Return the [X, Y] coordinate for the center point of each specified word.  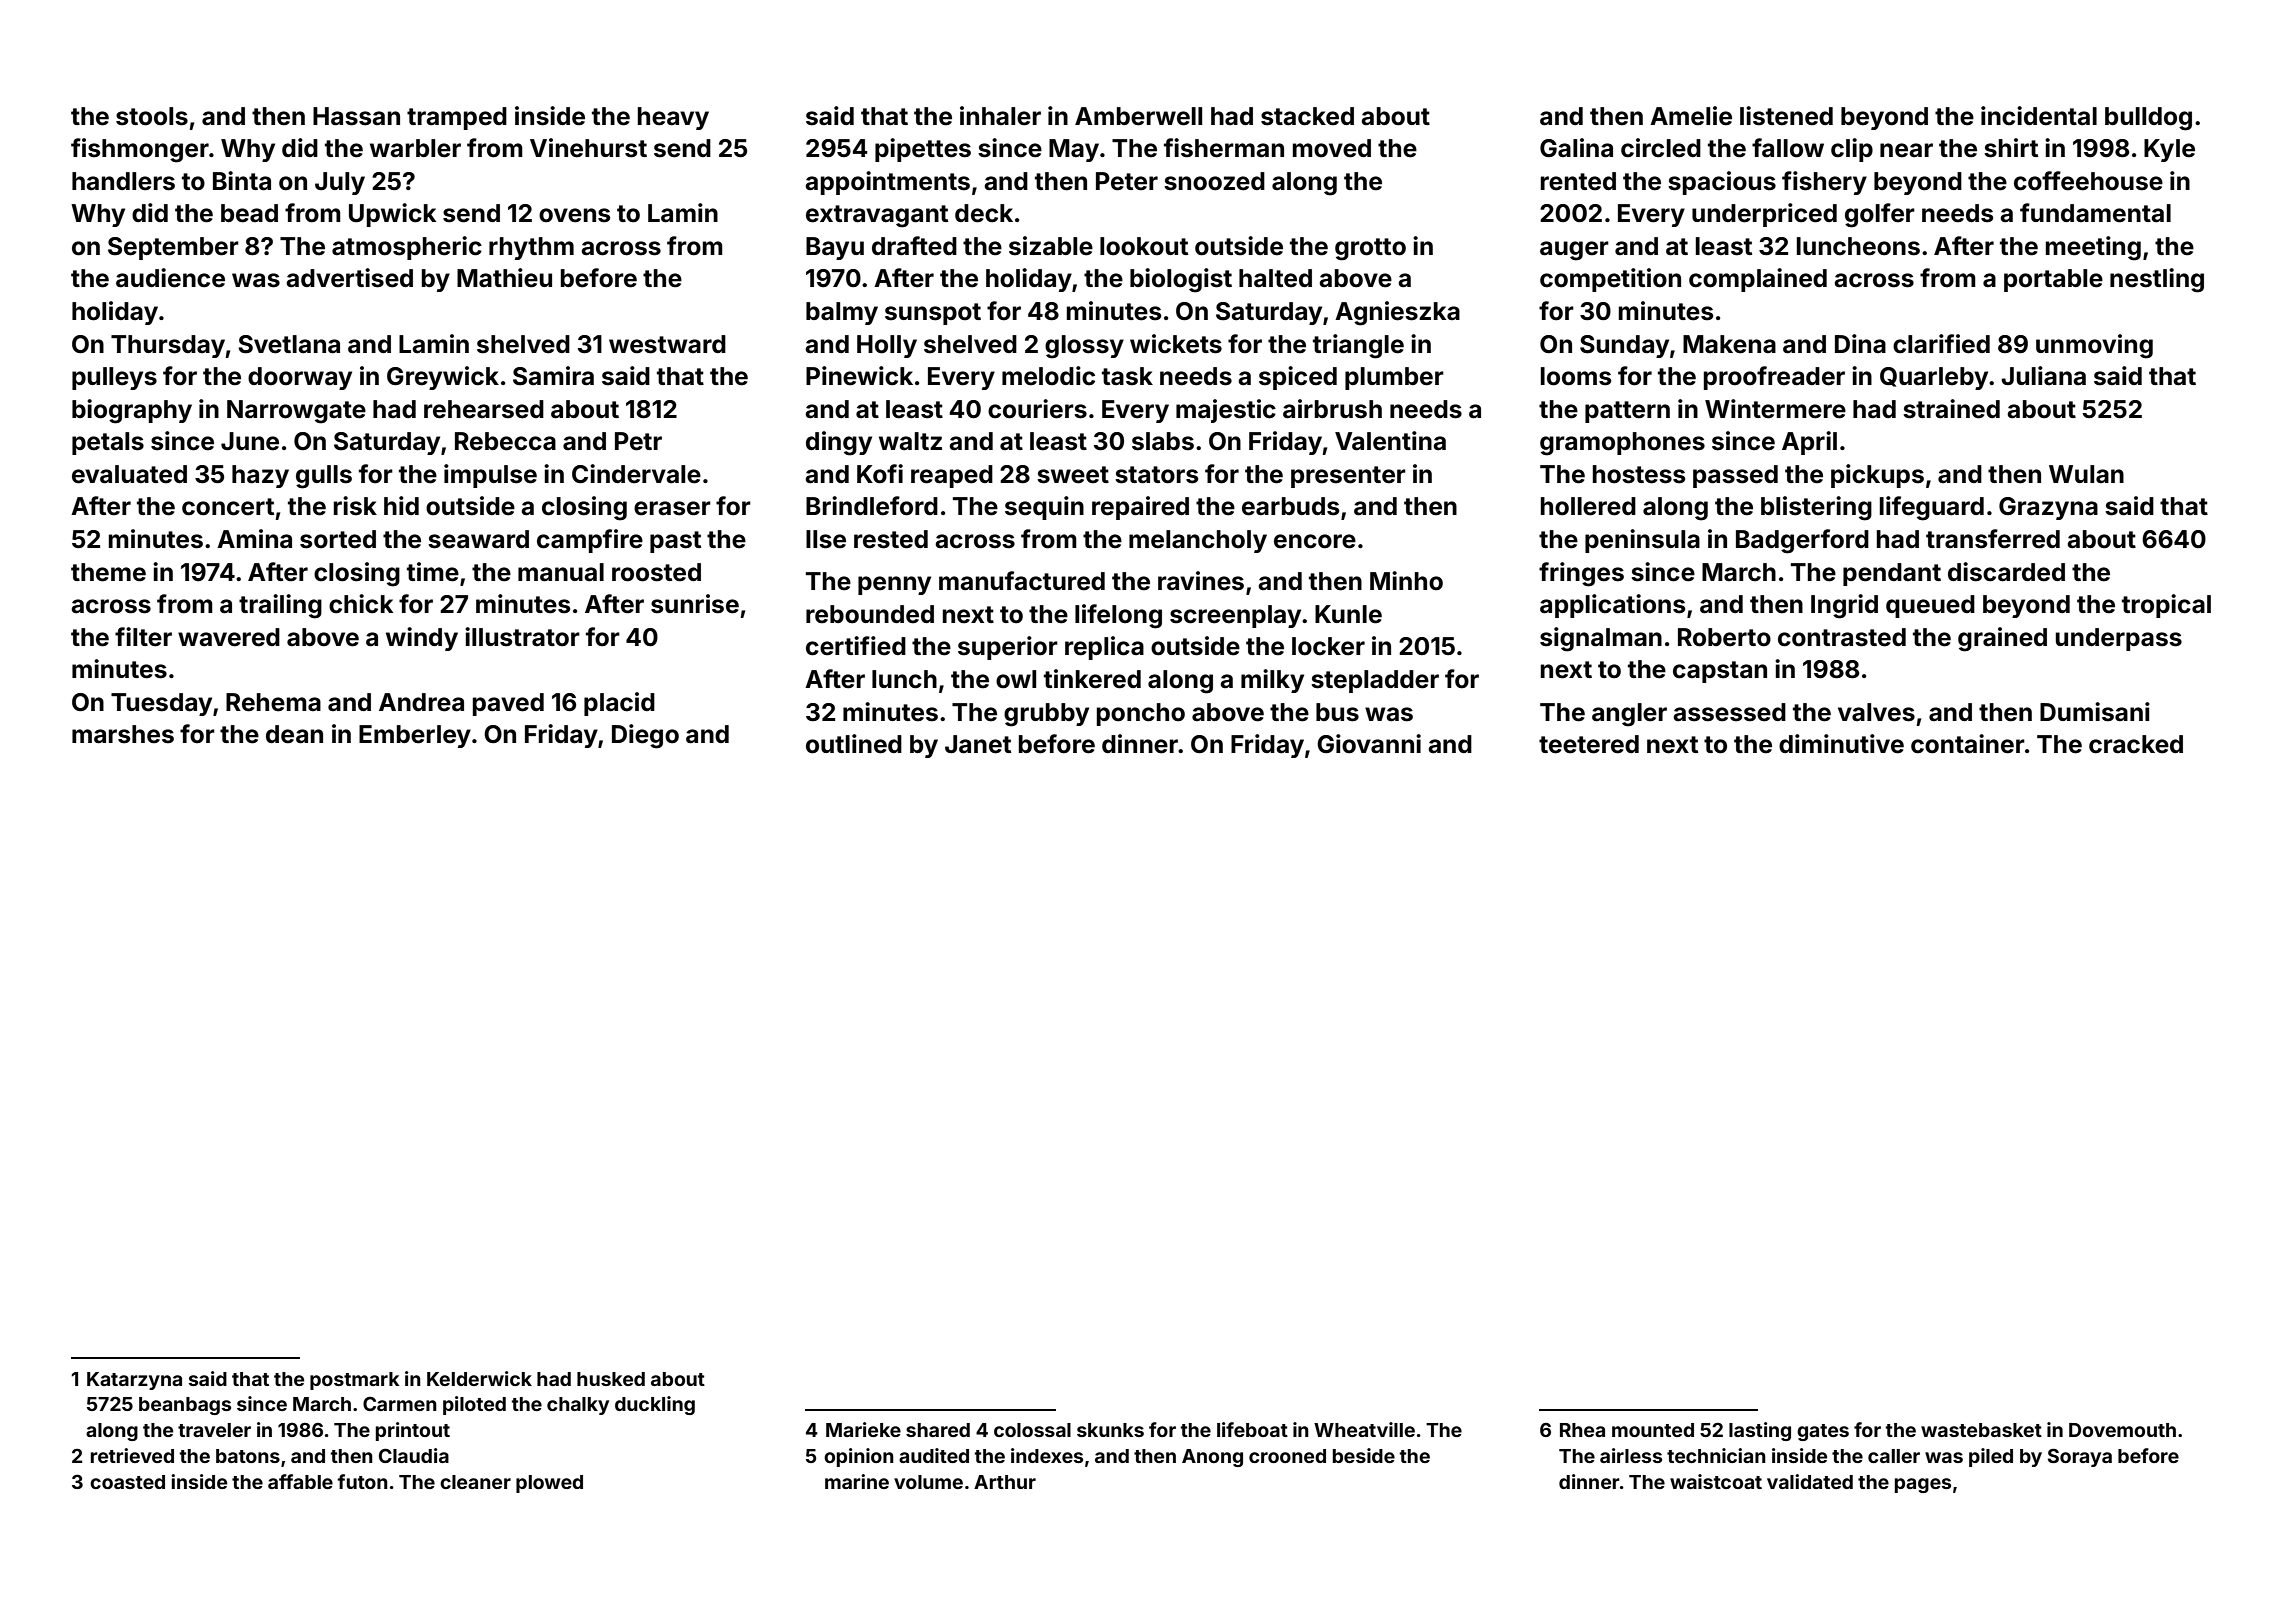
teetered [1589, 744]
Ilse [826, 539]
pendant [1892, 574]
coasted [127, 1482]
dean [294, 734]
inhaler [1000, 116]
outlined [854, 744]
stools [152, 116]
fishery [1824, 183]
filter [143, 637]
